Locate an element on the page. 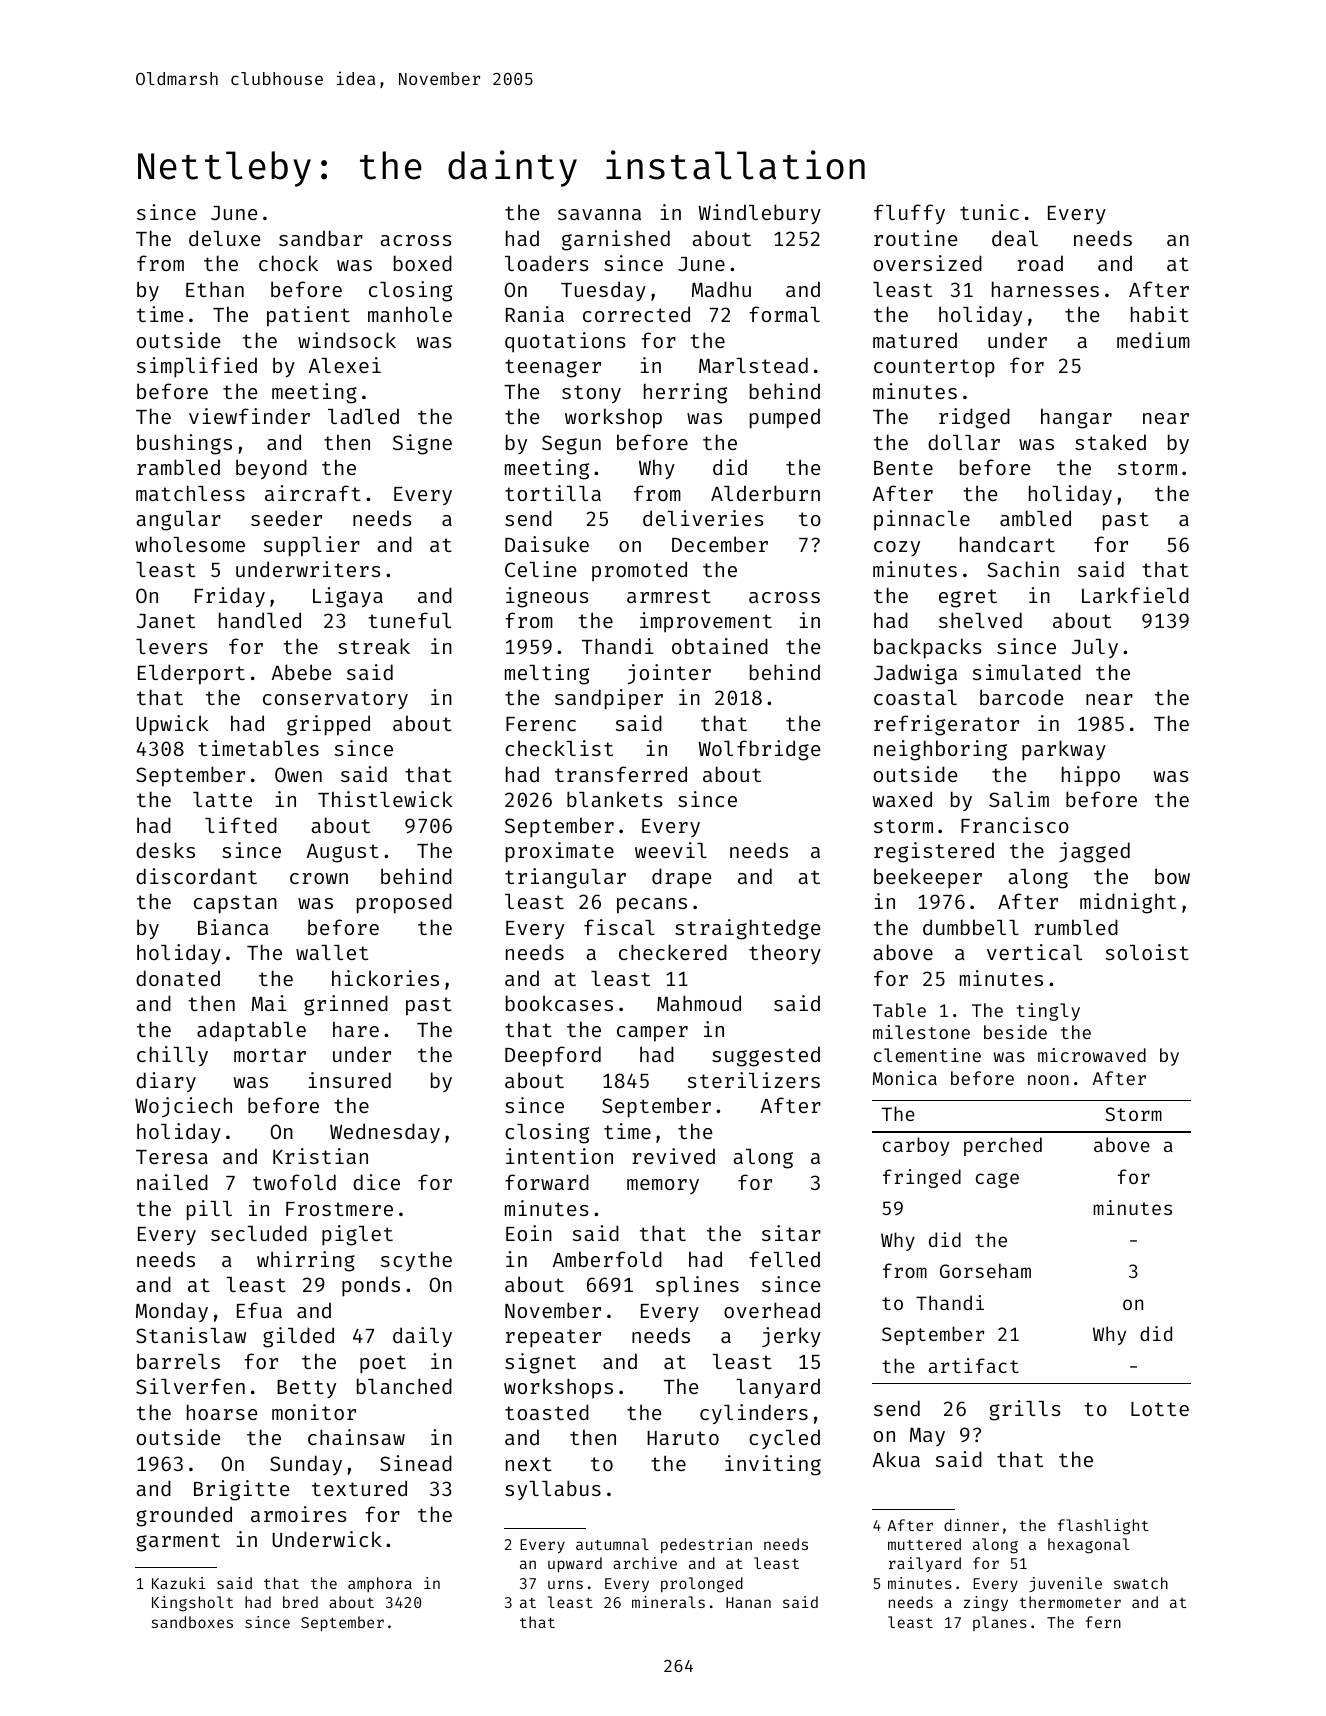 This page has width=1326, height=1716. Brigitte is located at coordinates (241, 1490).
